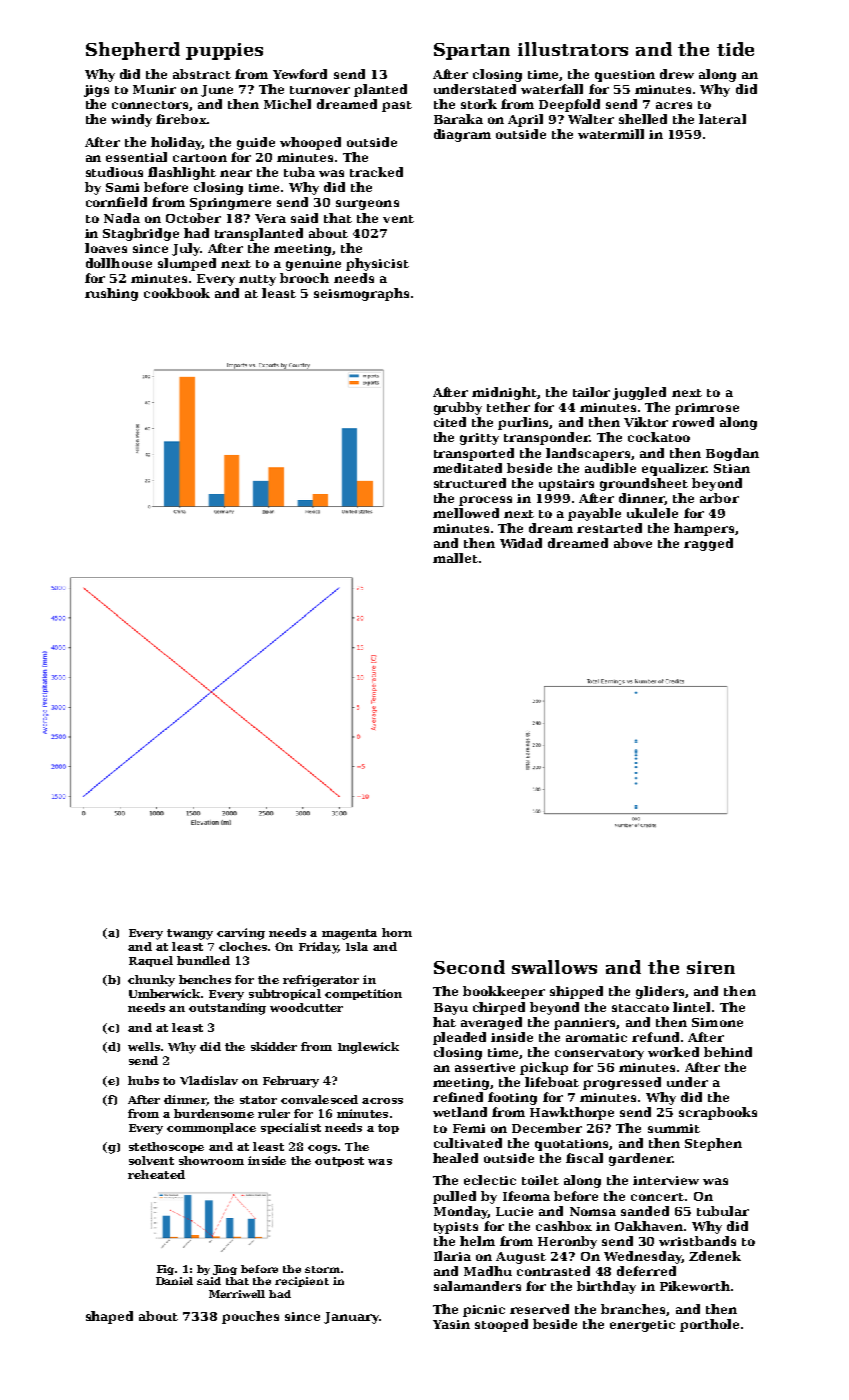 This page has width=849, height=1400. Describe the element at coordinates (190, 934) in the page. I see `twangy` at that location.
